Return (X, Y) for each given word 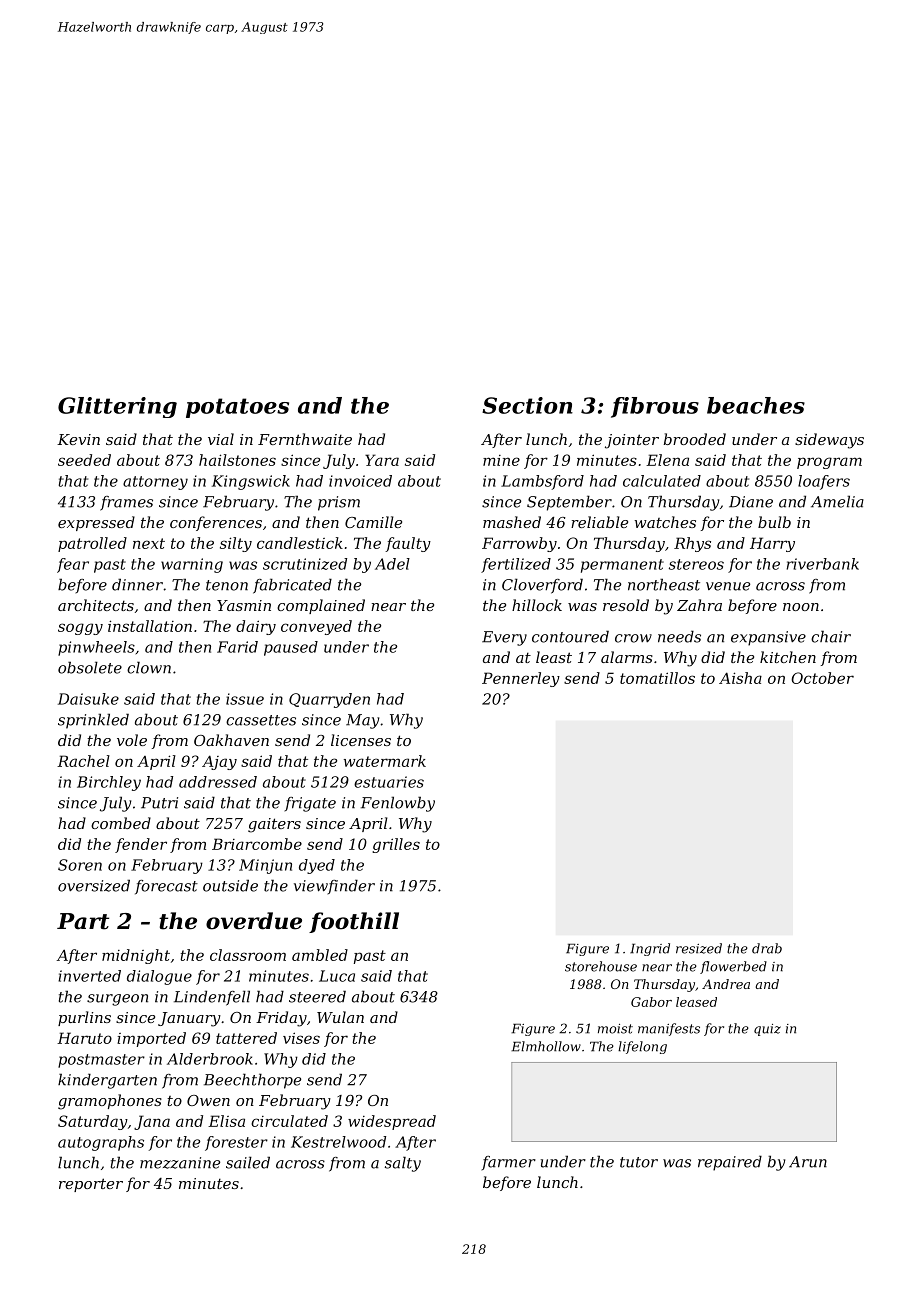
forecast (166, 887)
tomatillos (657, 678)
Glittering (117, 407)
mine (501, 460)
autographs (101, 1143)
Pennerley (521, 679)
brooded (695, 439)
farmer (509, 1163)
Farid (237, 647)
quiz (767, 1030)
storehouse (601, 966)
